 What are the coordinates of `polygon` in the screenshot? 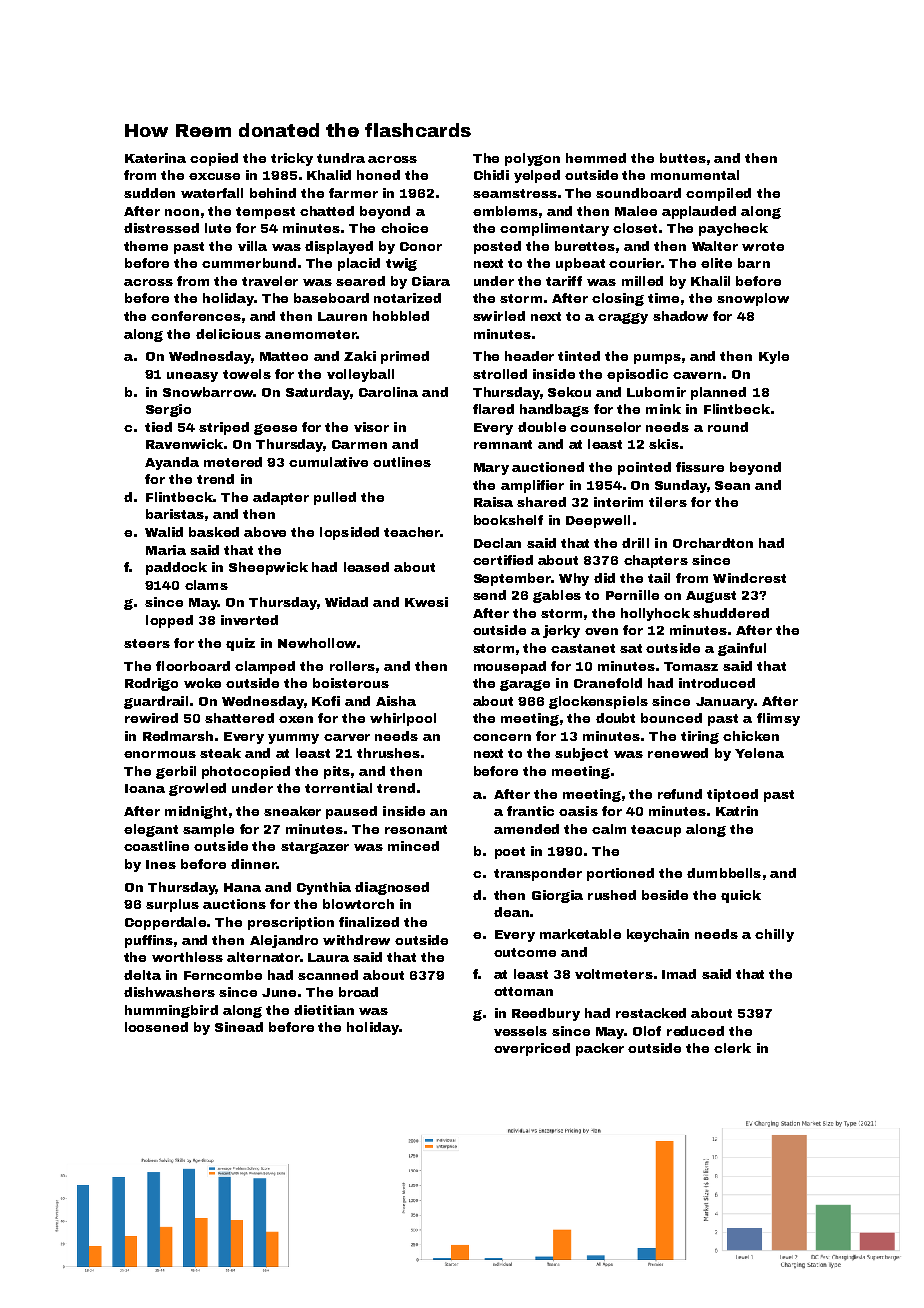 It's located at (532, 159).
